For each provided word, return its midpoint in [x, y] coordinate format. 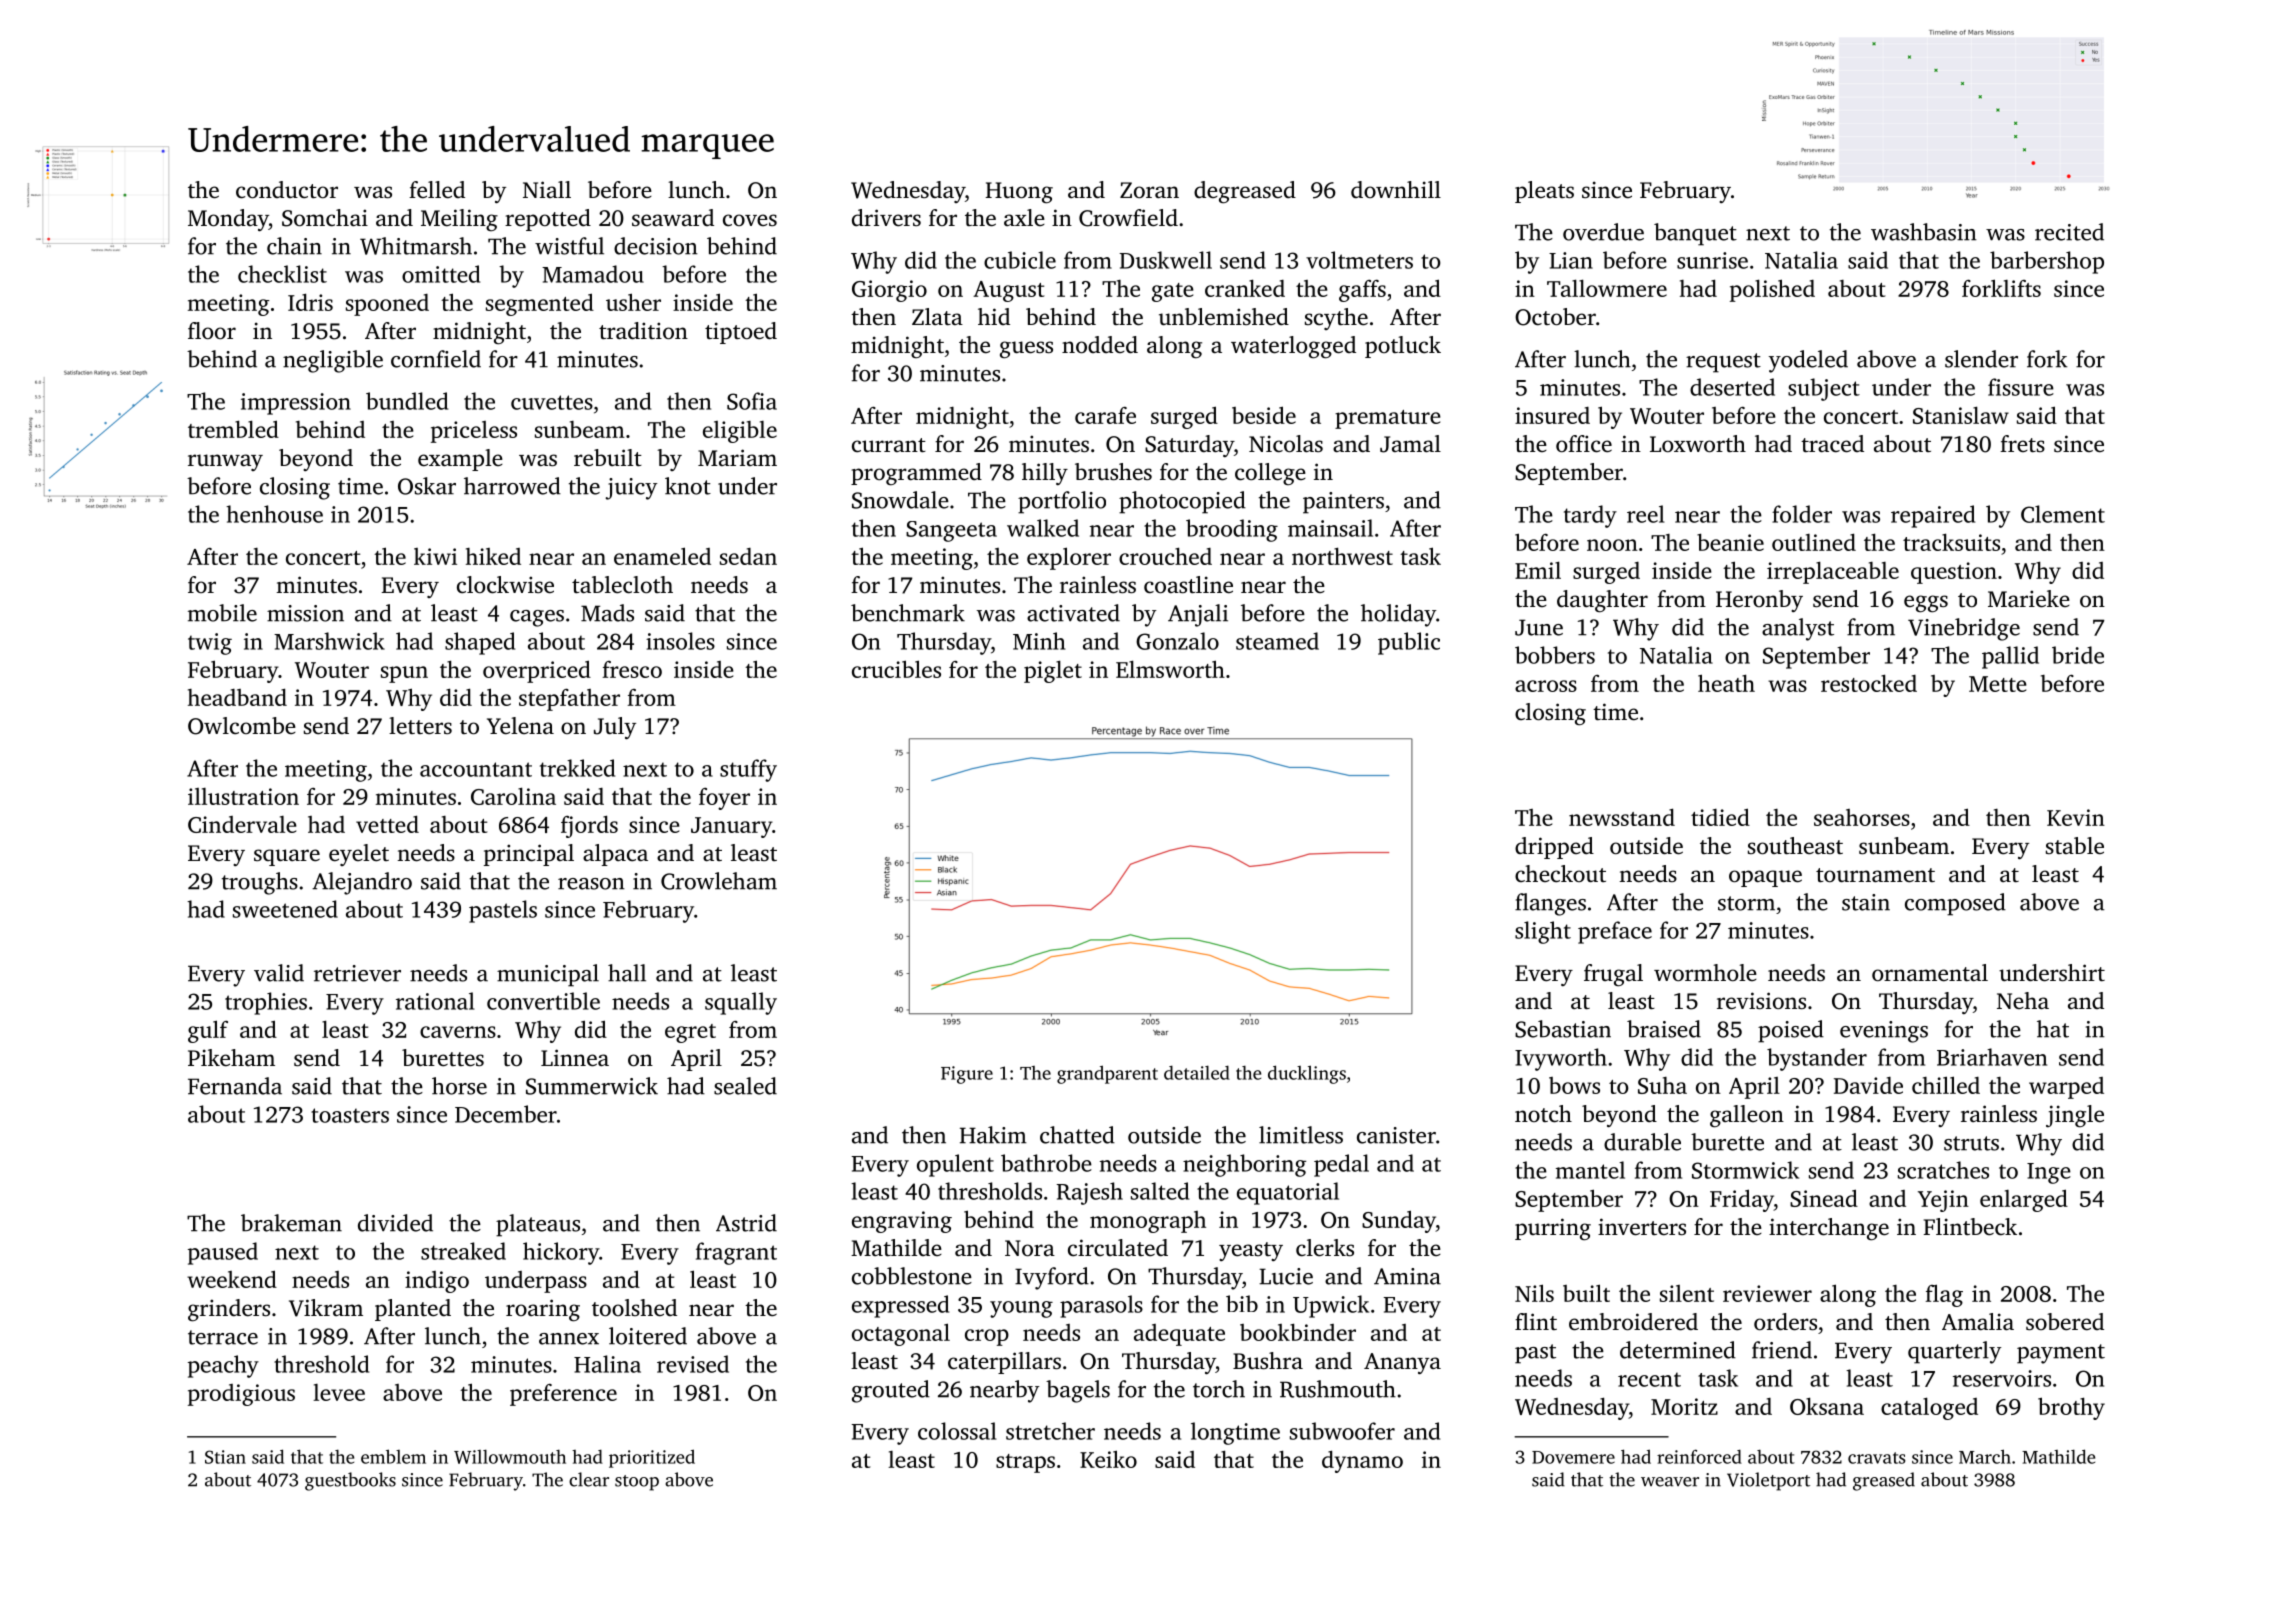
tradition [643, 331]
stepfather [569, 700]
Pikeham [231, 1058]
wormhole [1705, 972]
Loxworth [1698, 444]
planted [413, 1310]
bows [1574, 1085]
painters [1343, 503]
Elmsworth [1170, 669]
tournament [1875, 875]
